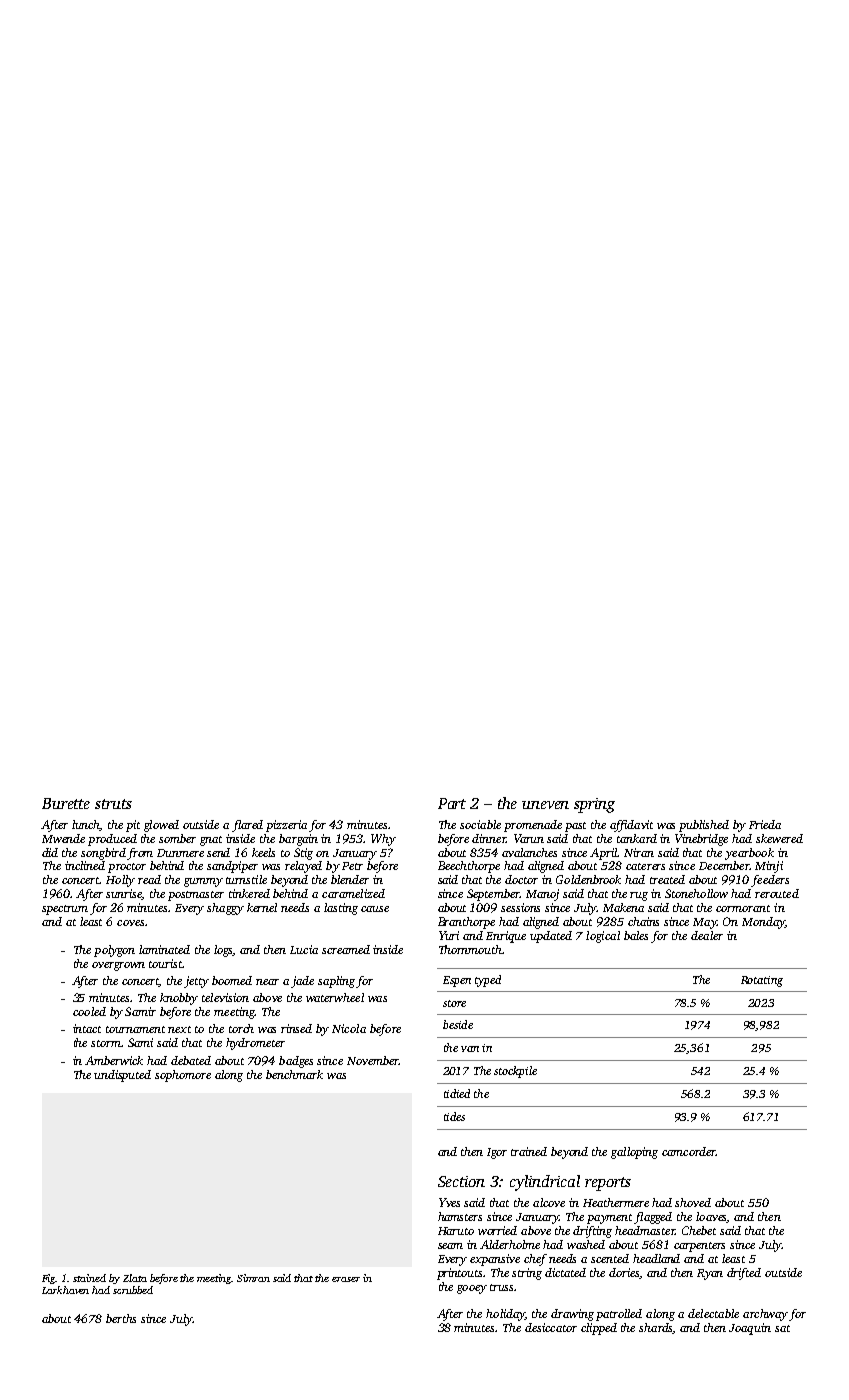 This image has height=1400, width=849. I want to click on Burette, so click(66, 803).
